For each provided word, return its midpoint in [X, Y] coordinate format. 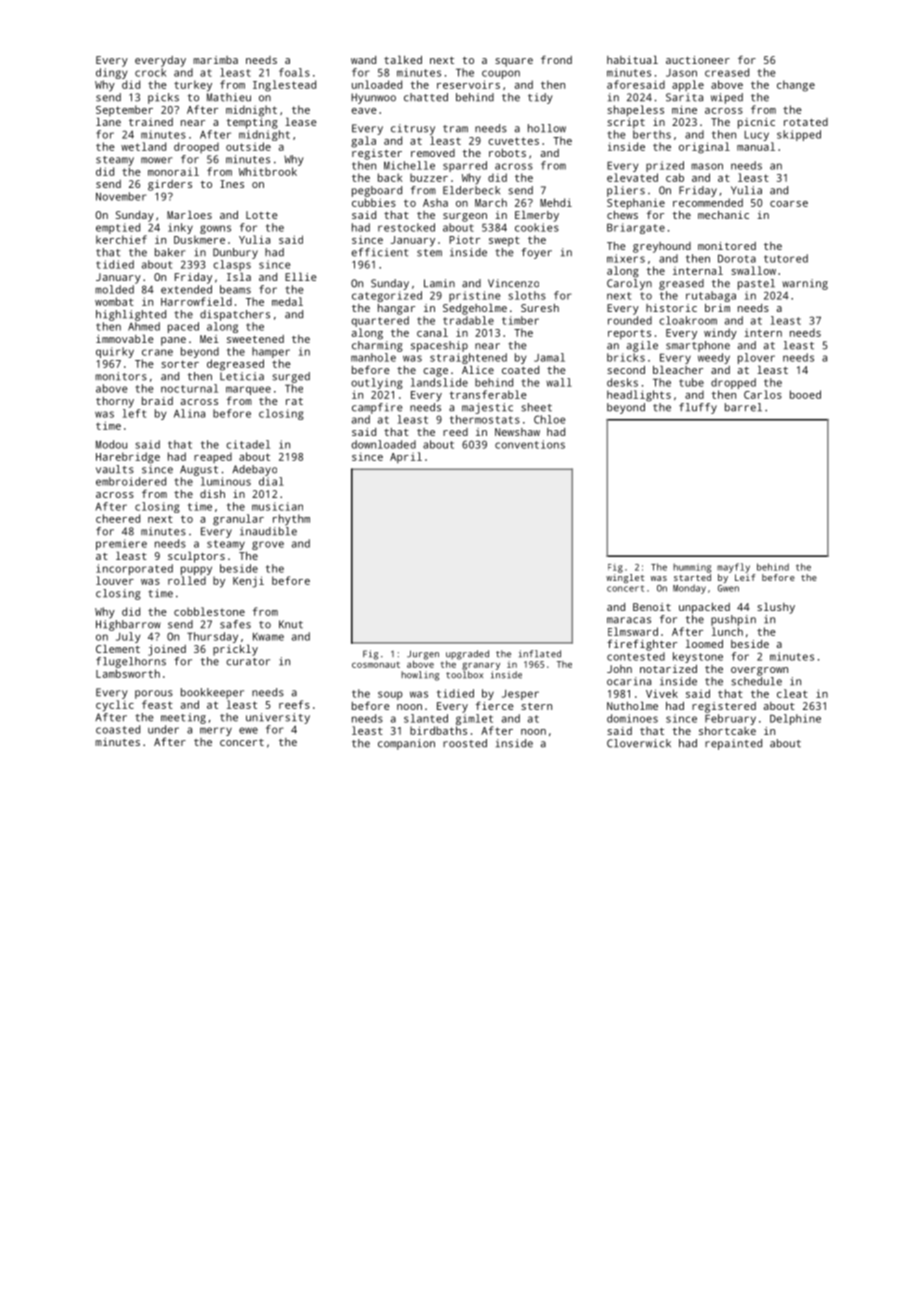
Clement [118, 648]
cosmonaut [376, 665]
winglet [625, 578]
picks [163, 98]
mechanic [723, 215]
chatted [426, 97]
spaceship [439, 346]
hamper [271, 352]
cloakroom [688, 320]
